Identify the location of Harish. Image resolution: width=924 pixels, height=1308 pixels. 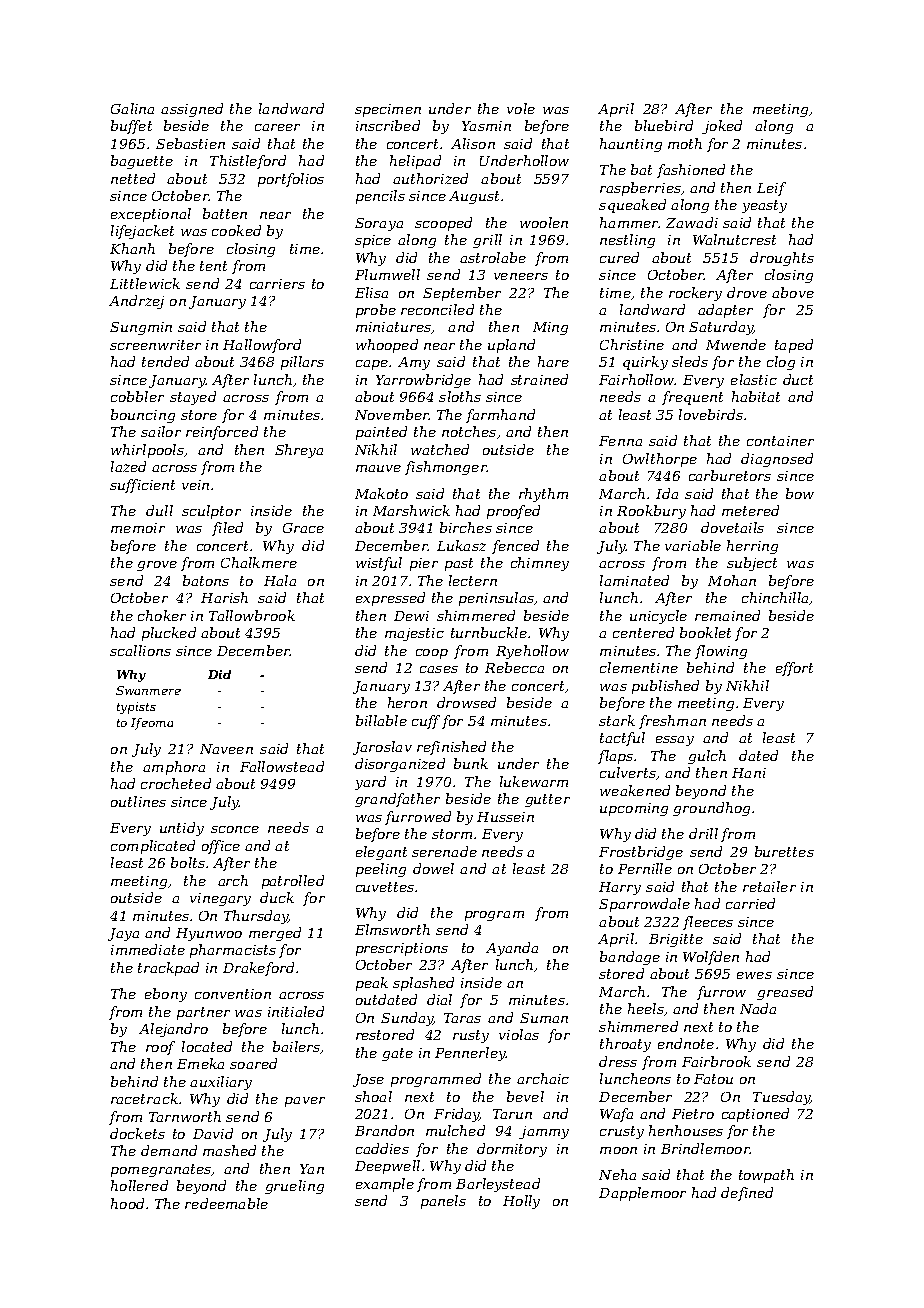
(224, 597).
